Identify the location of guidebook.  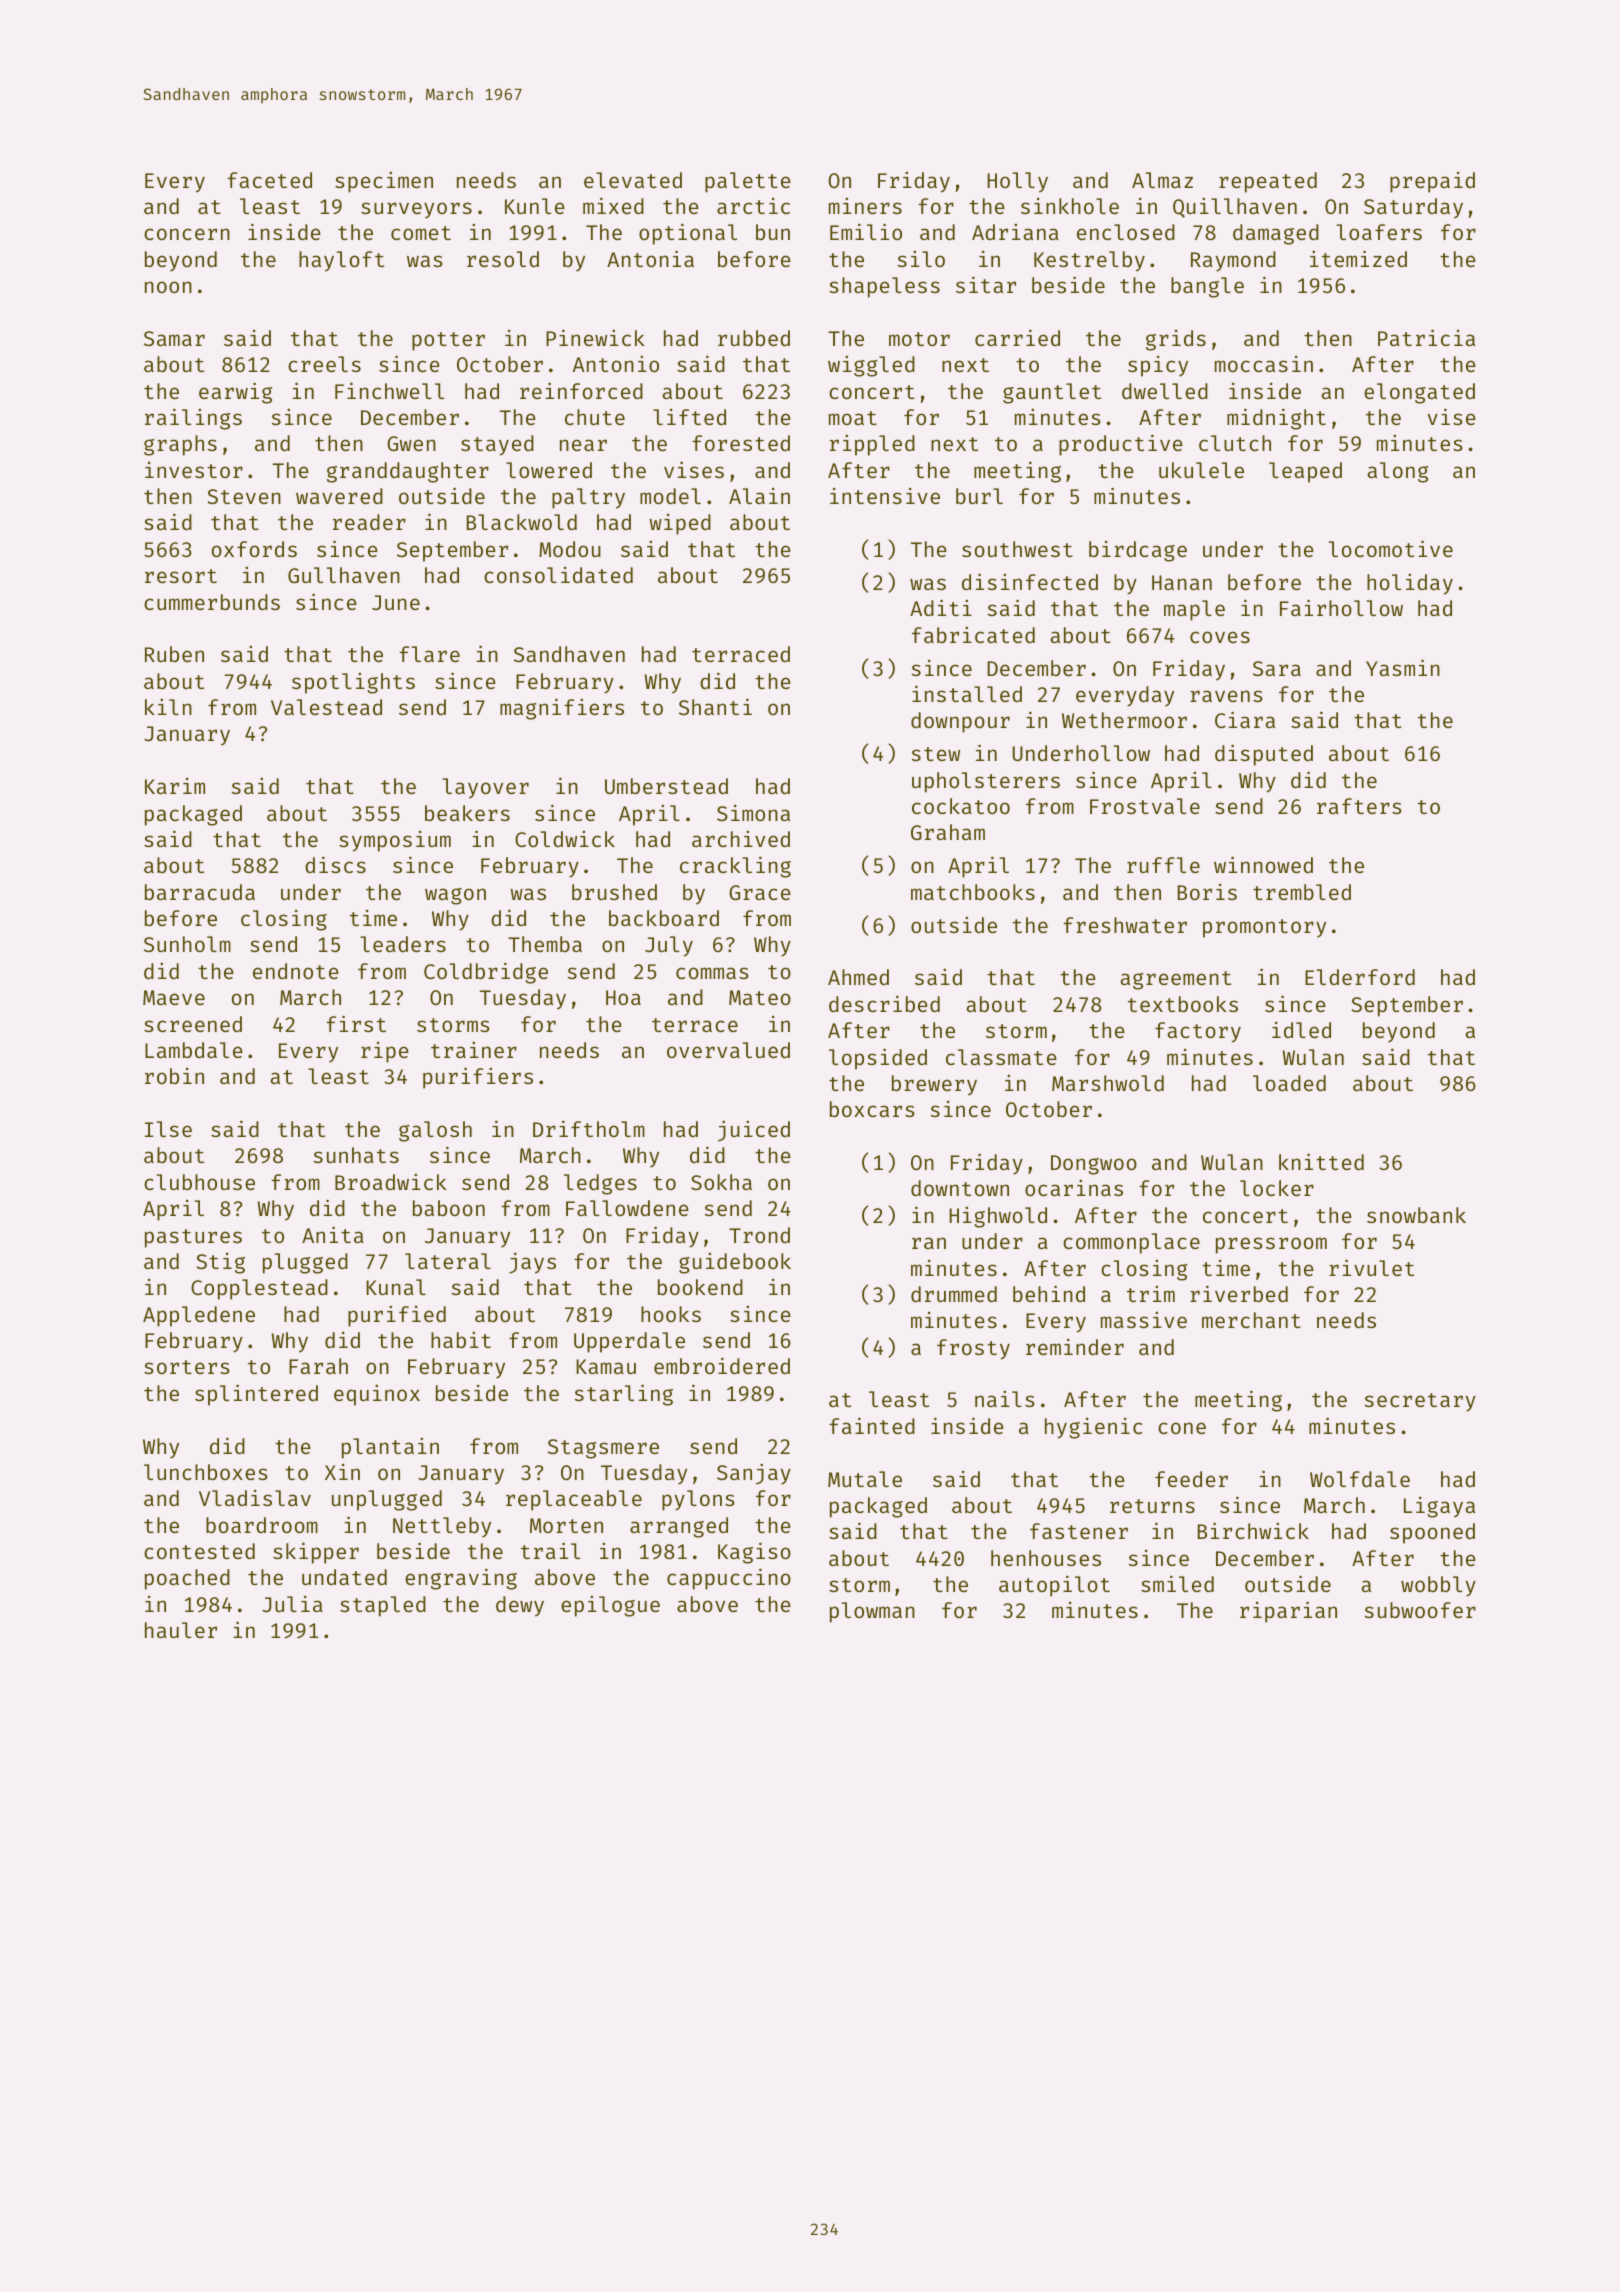
(735, 1263).
